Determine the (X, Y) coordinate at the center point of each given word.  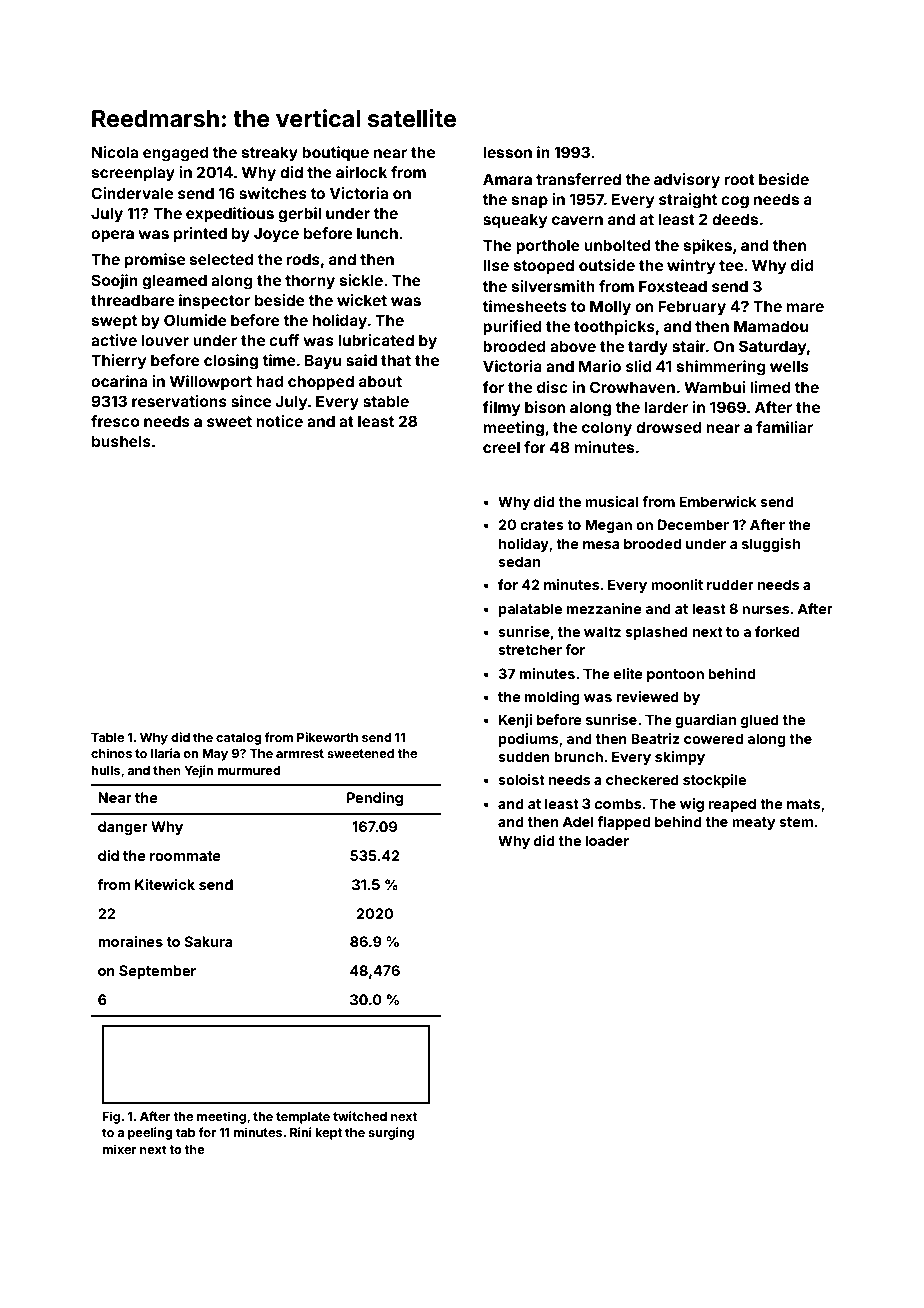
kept (328, 1134)
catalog (239, 739)
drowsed (668, 427)
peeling (150, 1133)
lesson (507, 152)
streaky (270, 153)
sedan (519, 561)
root (740, 179)
